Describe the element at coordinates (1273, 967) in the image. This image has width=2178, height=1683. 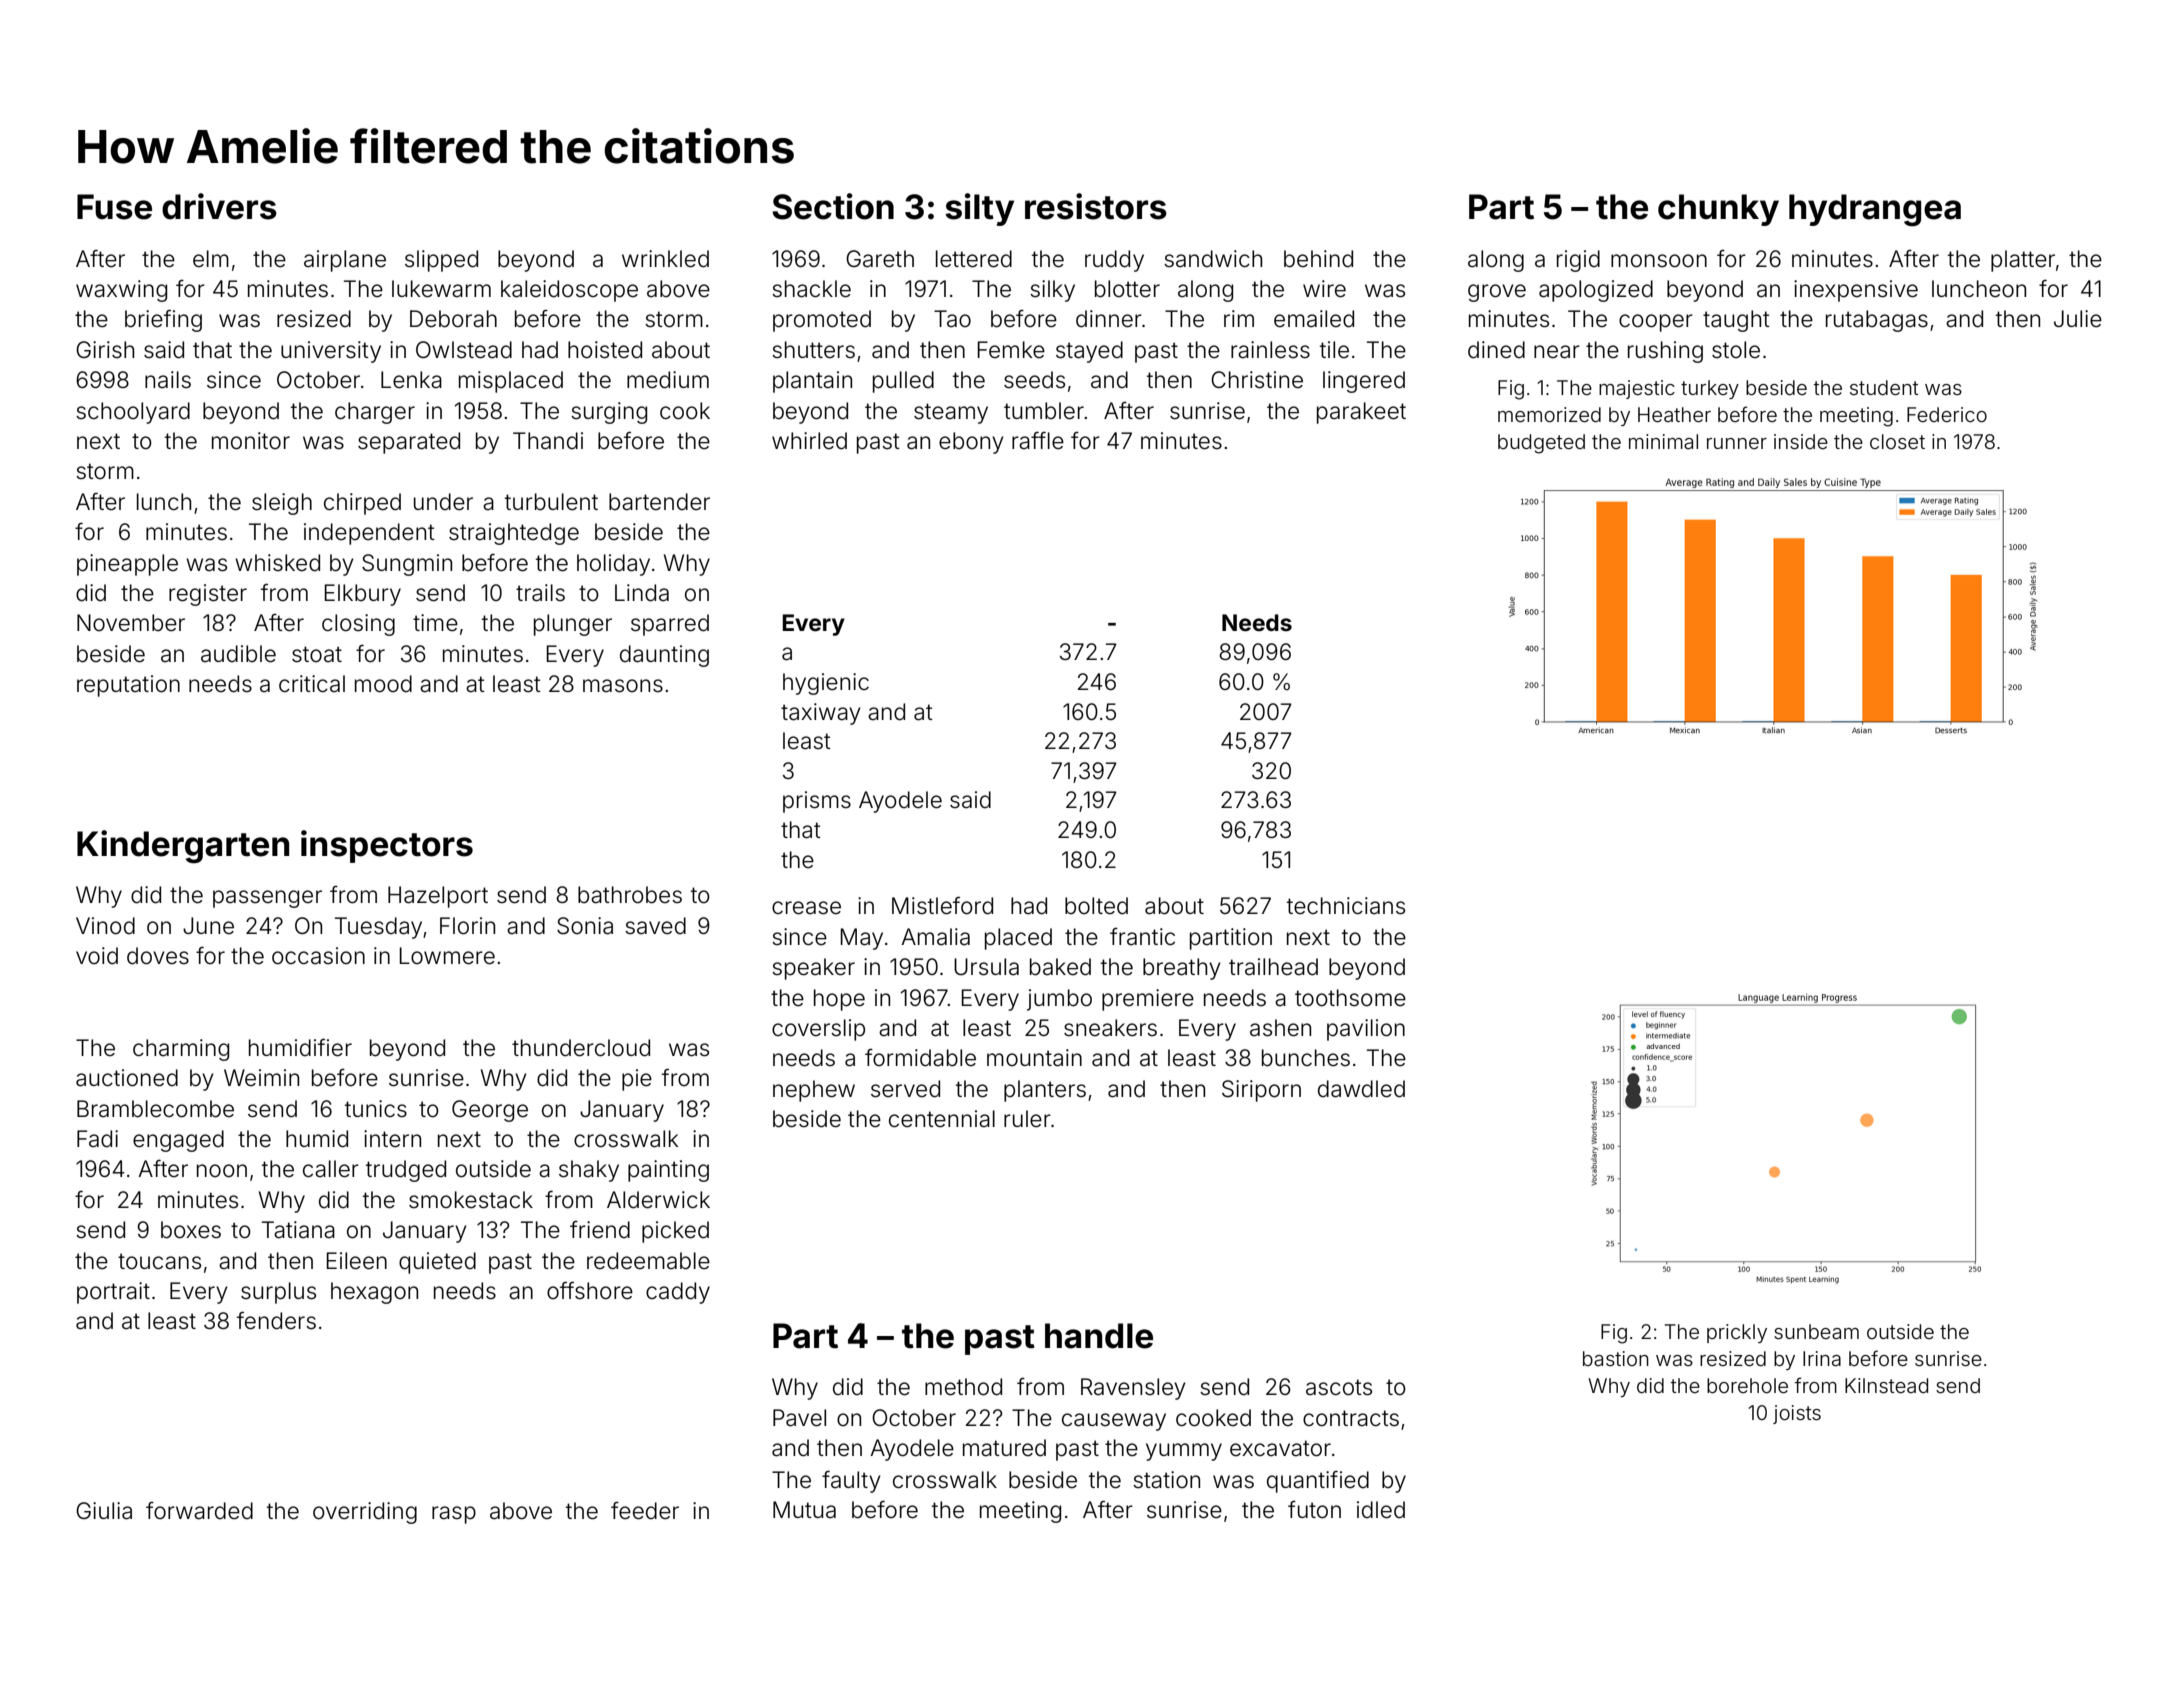
I see `trailhead` at that location.
